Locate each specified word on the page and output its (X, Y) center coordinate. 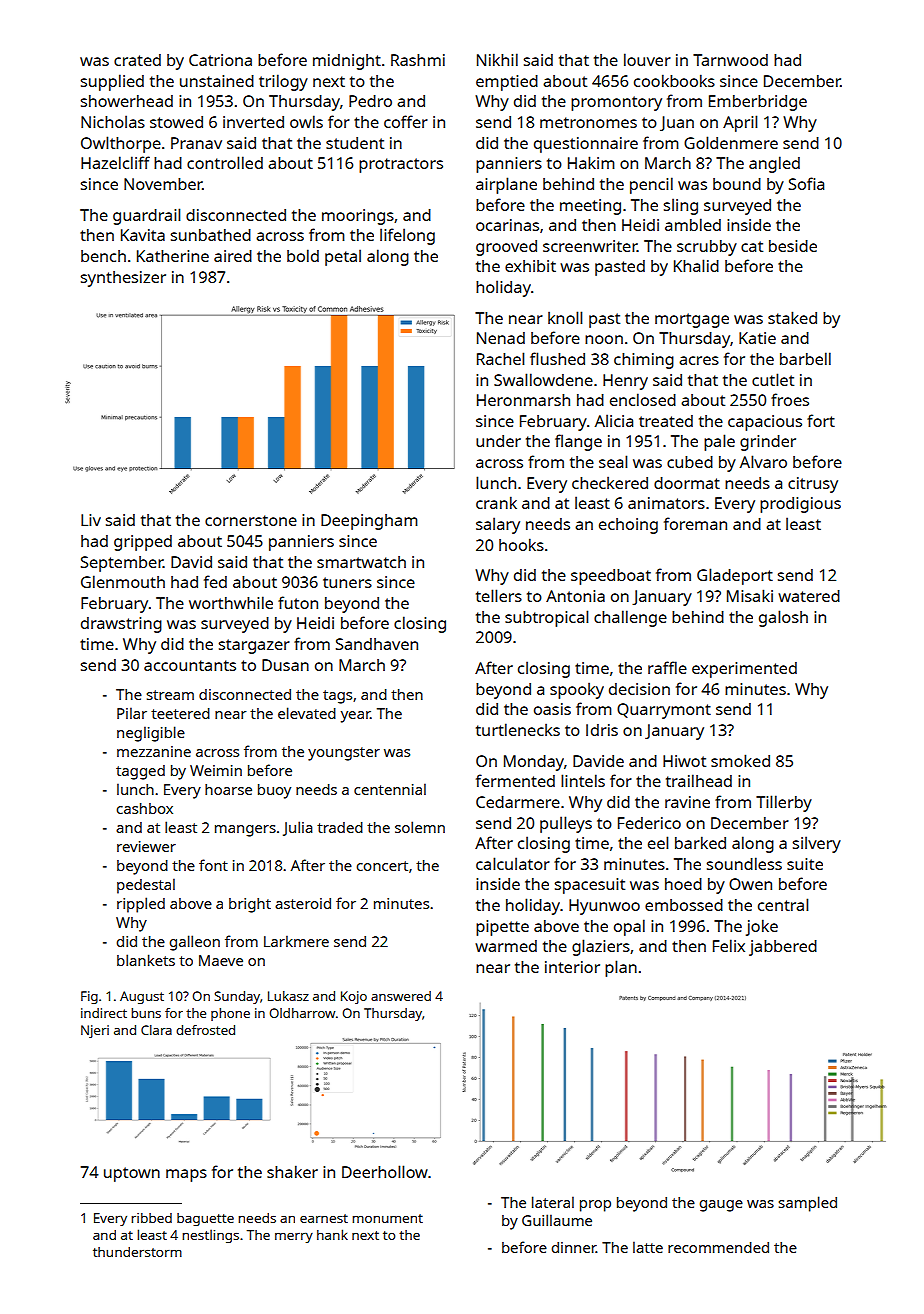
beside (793, 246)
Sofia (806, 183)
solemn (420, 827)
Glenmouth (123, 581)
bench (103, 256)
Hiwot (684, 761)
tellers (499, 595)
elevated (307, 713)
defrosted (205, 1030)
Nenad (501, 338)
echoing (628, 526)
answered (401, 996)
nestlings (210, 1236)
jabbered (783, 948)
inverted (253, 122)
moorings (358, 217)
